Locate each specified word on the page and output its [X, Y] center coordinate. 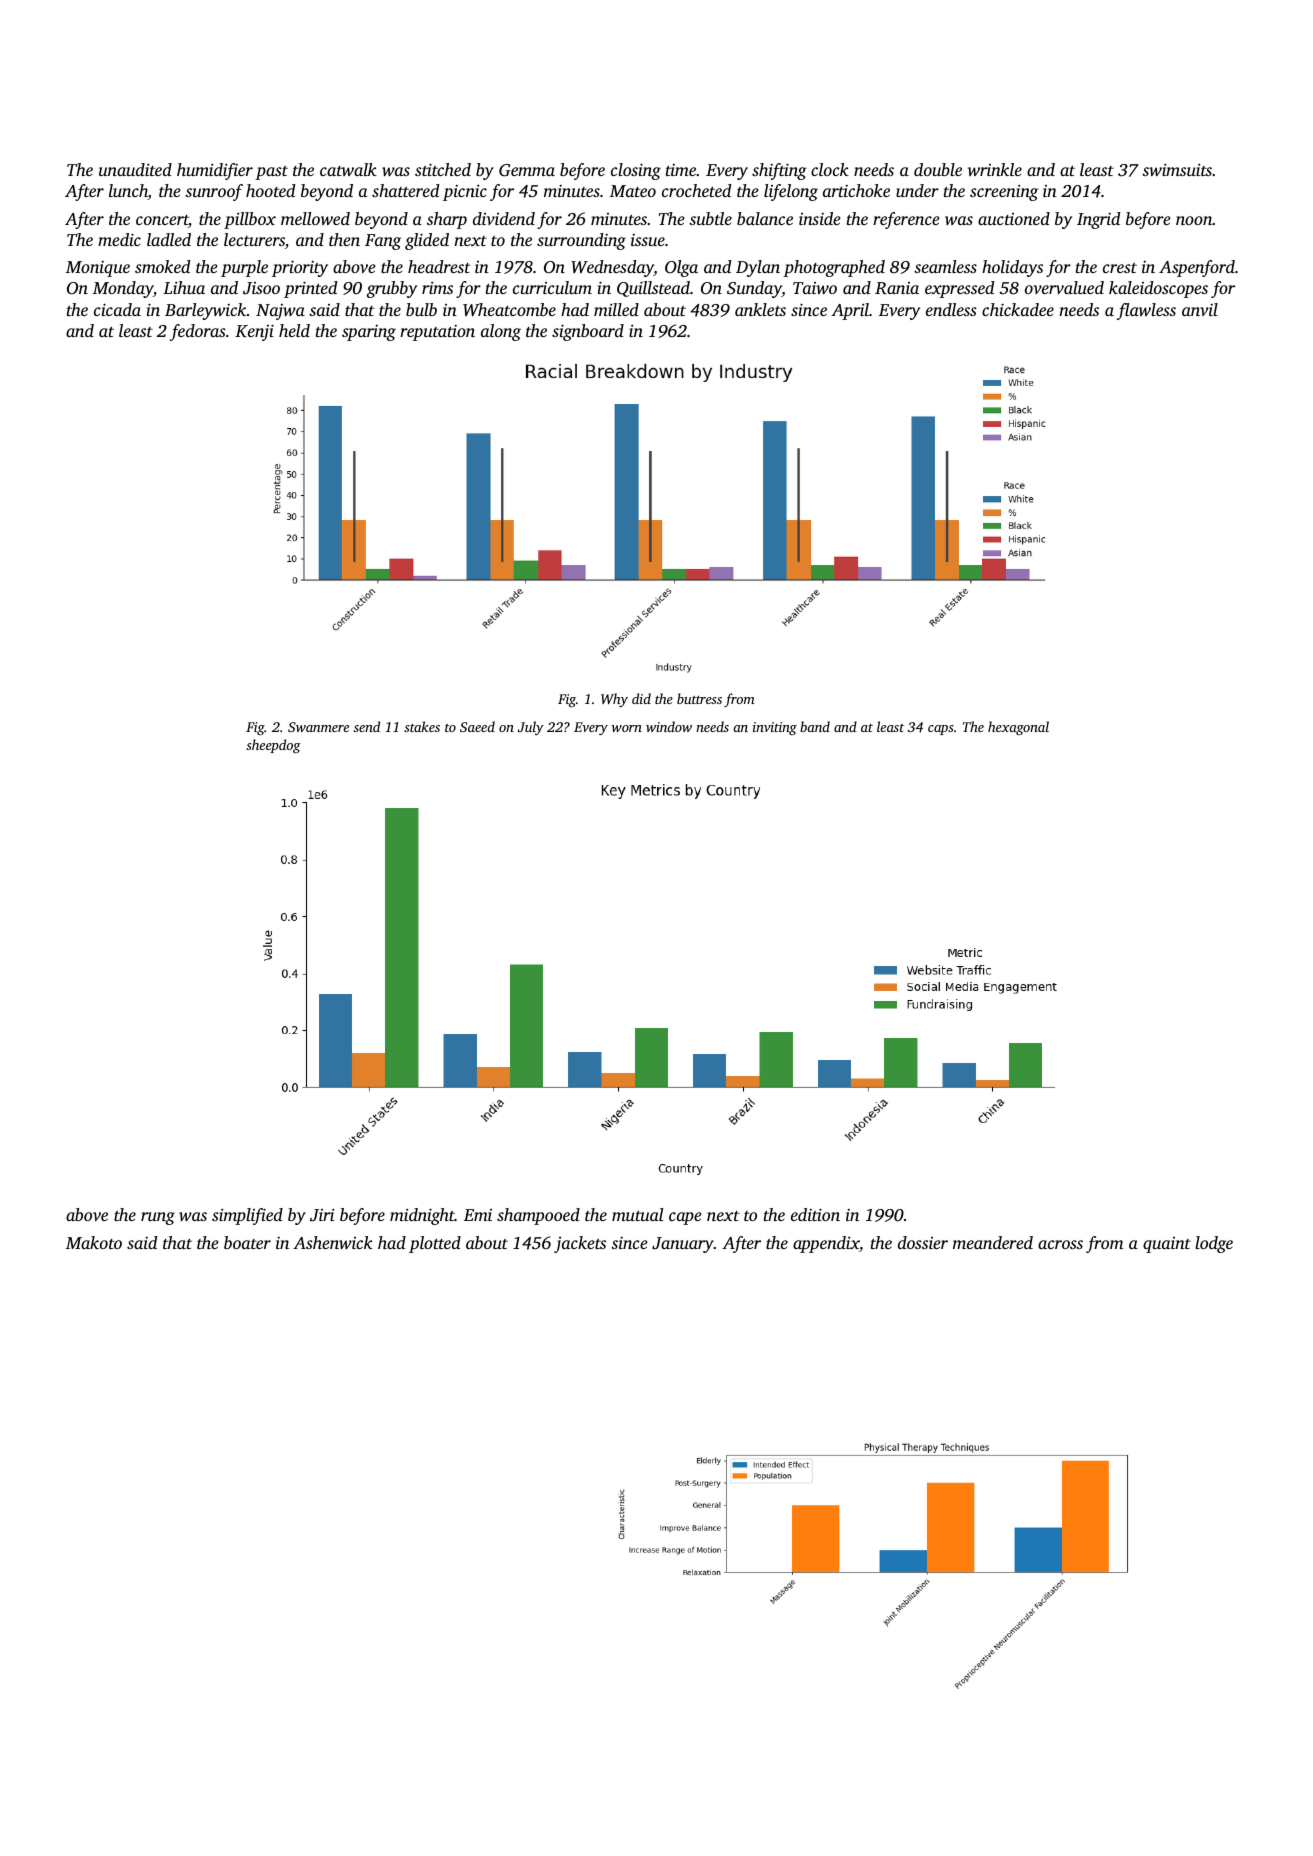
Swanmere [318, 727]
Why [614, 700]
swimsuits [1177, 170]
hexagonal [1018, 728]
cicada [117, 309]
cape [685, 1218]
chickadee [1018, 309]
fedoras [198, 332]
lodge [1214, 1244]
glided [427, 241]
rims [437, 288]
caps [941, 730]
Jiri [322, 1215]
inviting [775, 728]
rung [158, 1218]
